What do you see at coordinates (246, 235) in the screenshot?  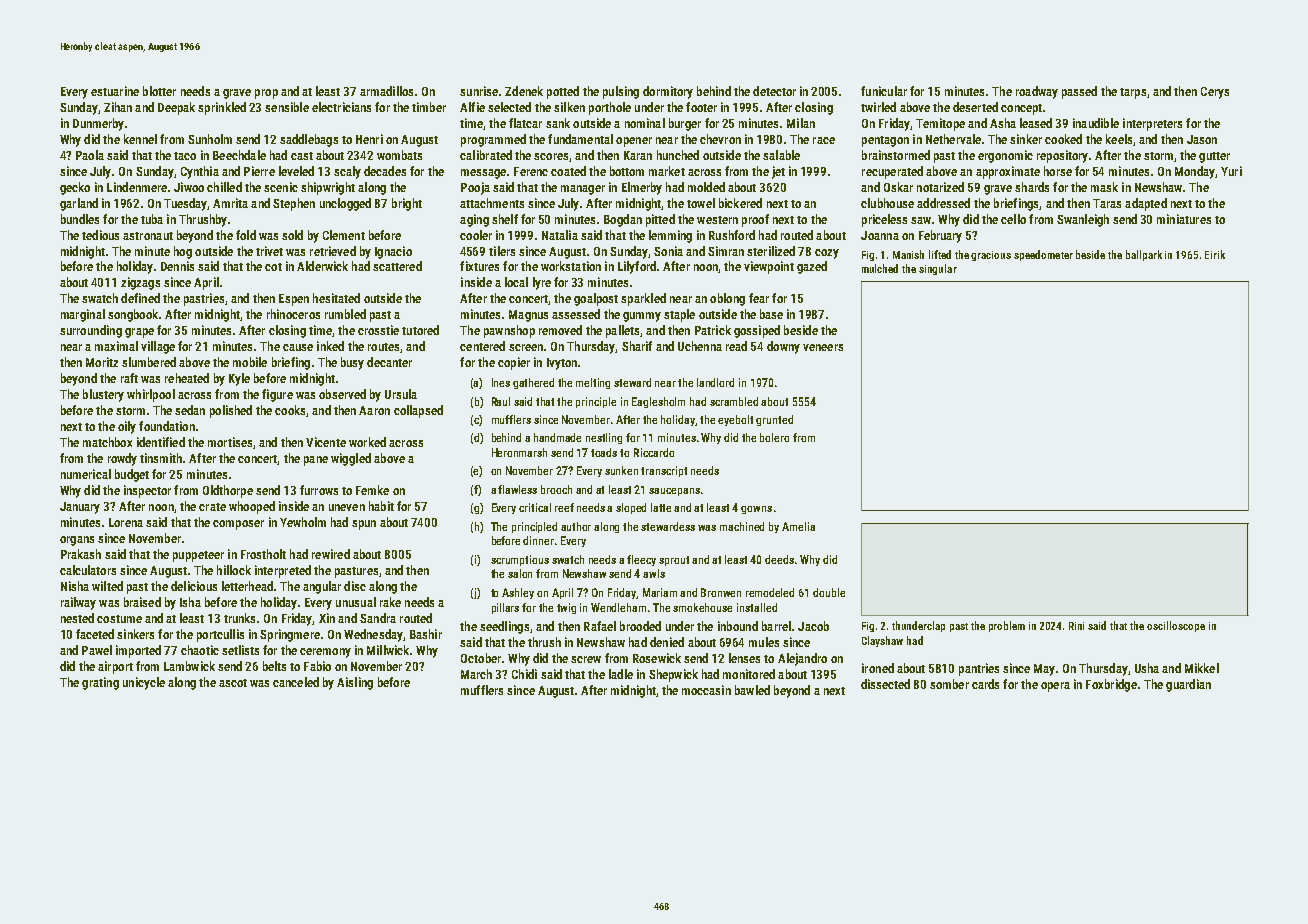 I see `fold` at bounding box center [246, 235].
